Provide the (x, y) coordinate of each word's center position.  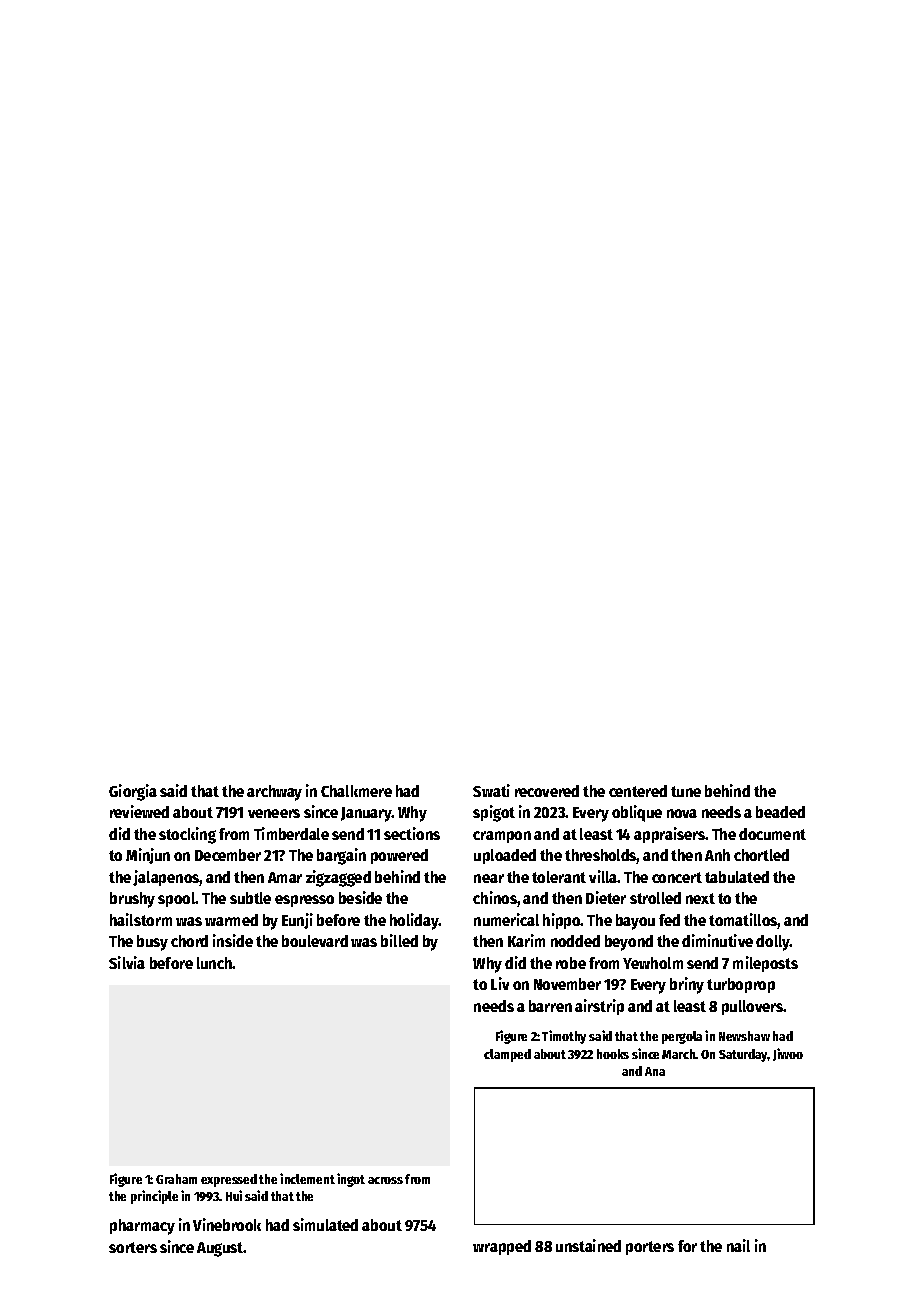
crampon (502, 837)
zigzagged (338, 878)
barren (550, 1006)
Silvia (127, 962)
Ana (655, 1071)
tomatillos (743, 921)
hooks (613, 1054)
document (772, 834)
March (679, 1054)
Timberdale (291, 833)
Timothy (564, 1037)
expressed (229, 1180)
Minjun (148, 856)
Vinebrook (227, 1224)
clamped (507, 1055)
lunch (214, 963)
